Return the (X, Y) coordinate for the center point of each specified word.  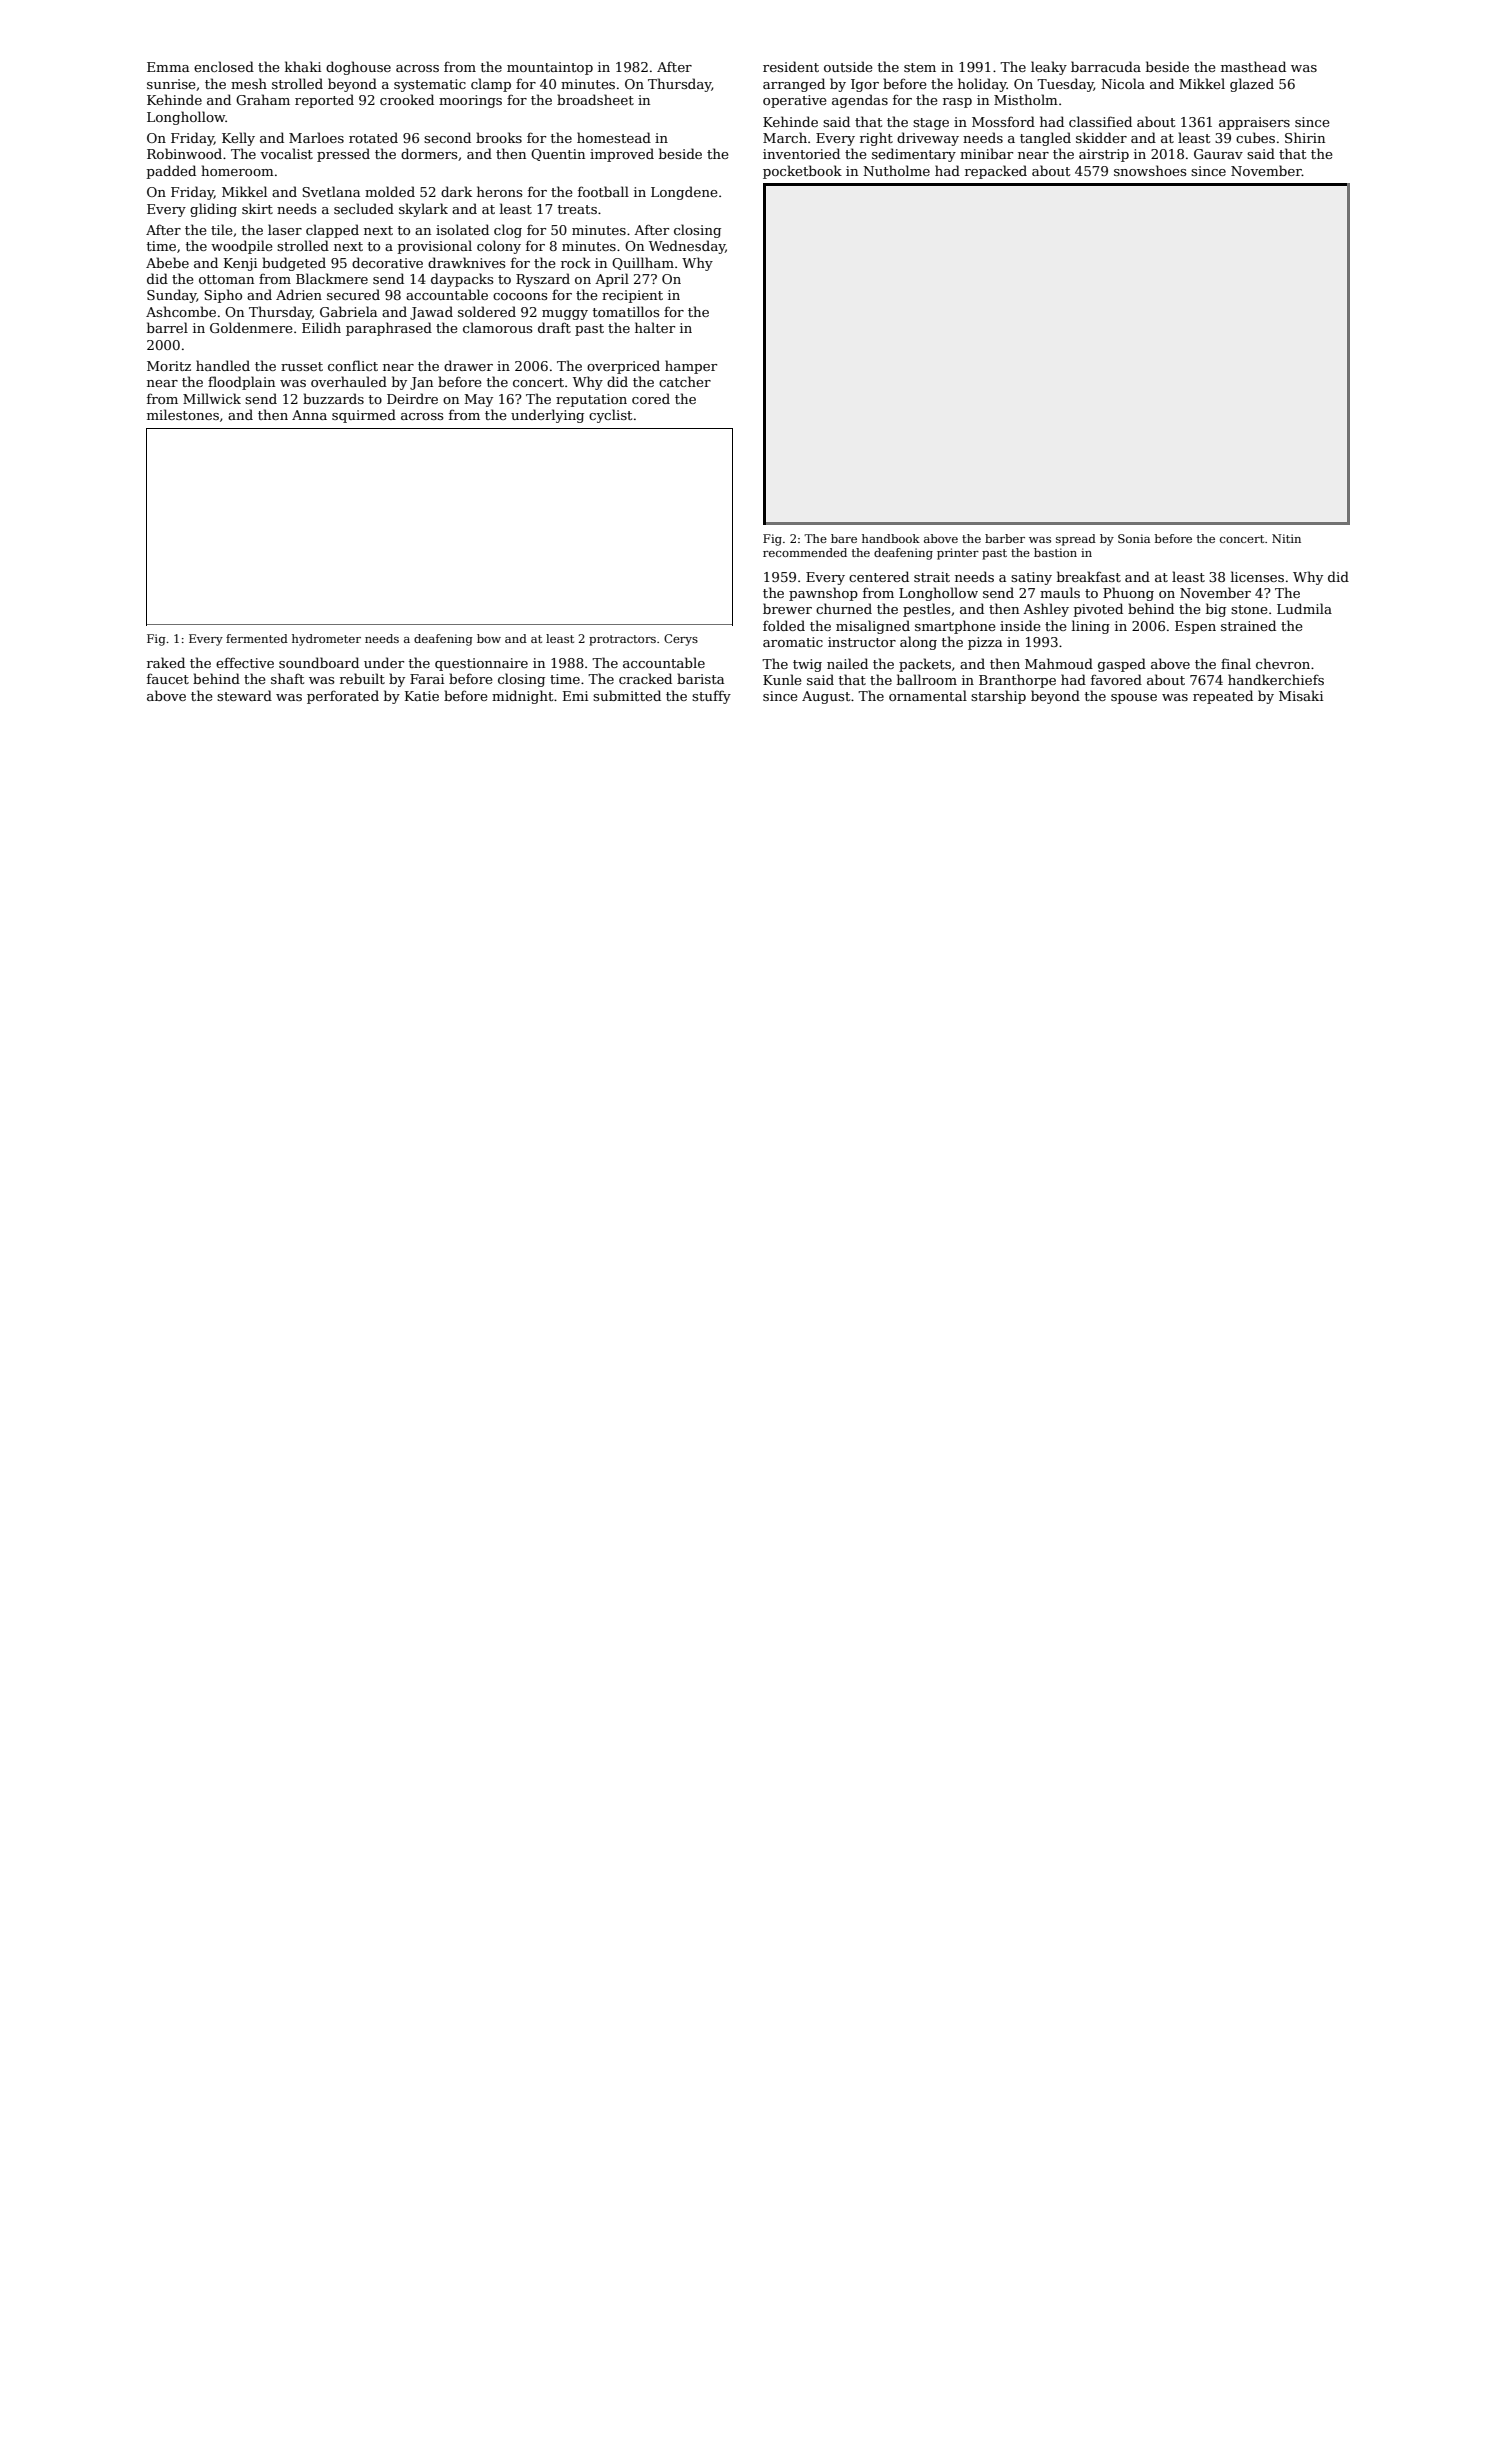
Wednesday (687, 247)
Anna (309, 415)
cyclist (610, 416)
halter (655, 327)
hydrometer (326, 640)
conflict (353, 365)
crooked (407, 99)
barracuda (1106, 66)
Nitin (1286, 538)
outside (848, 66)
